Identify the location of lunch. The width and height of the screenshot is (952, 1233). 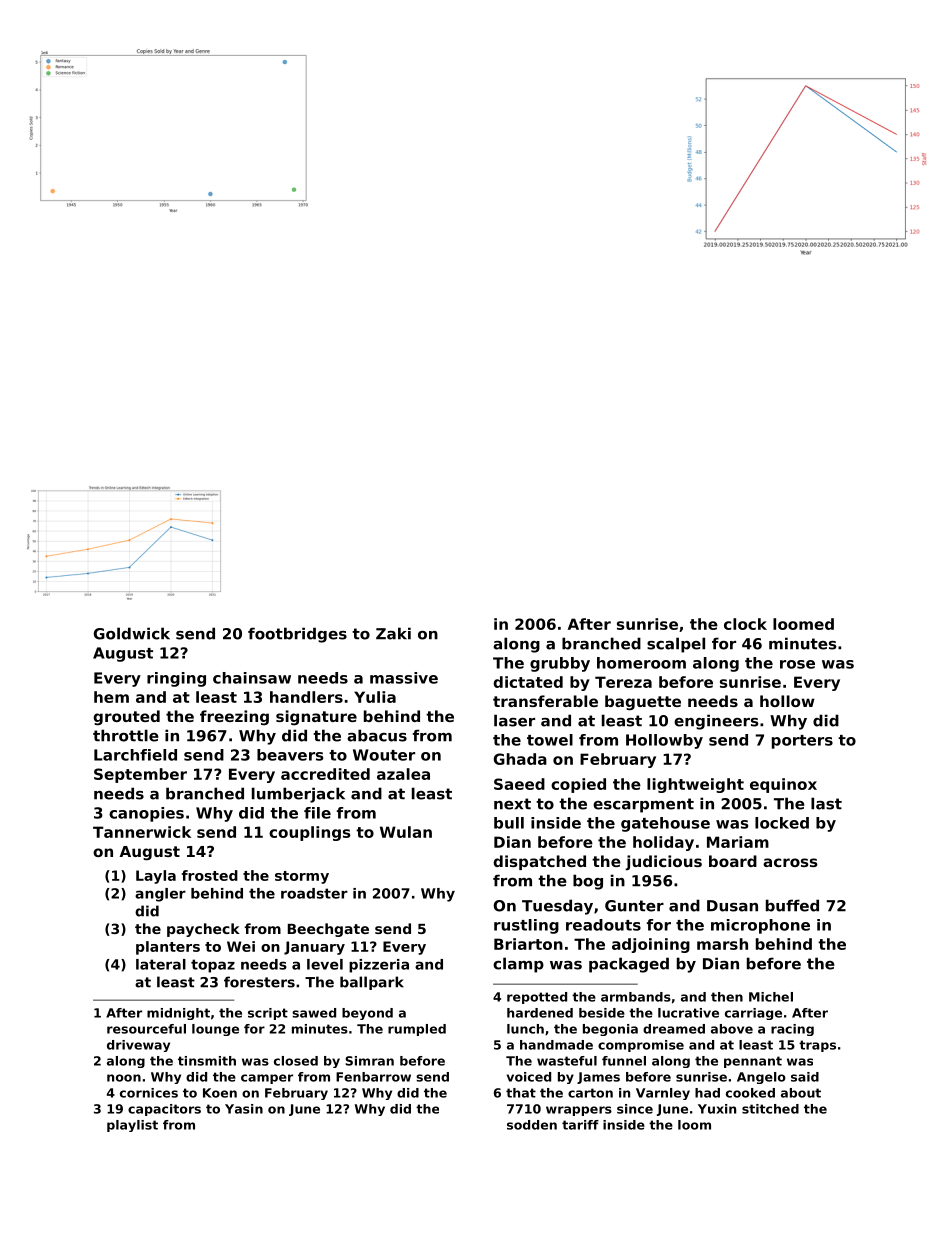
(525, 1029).
